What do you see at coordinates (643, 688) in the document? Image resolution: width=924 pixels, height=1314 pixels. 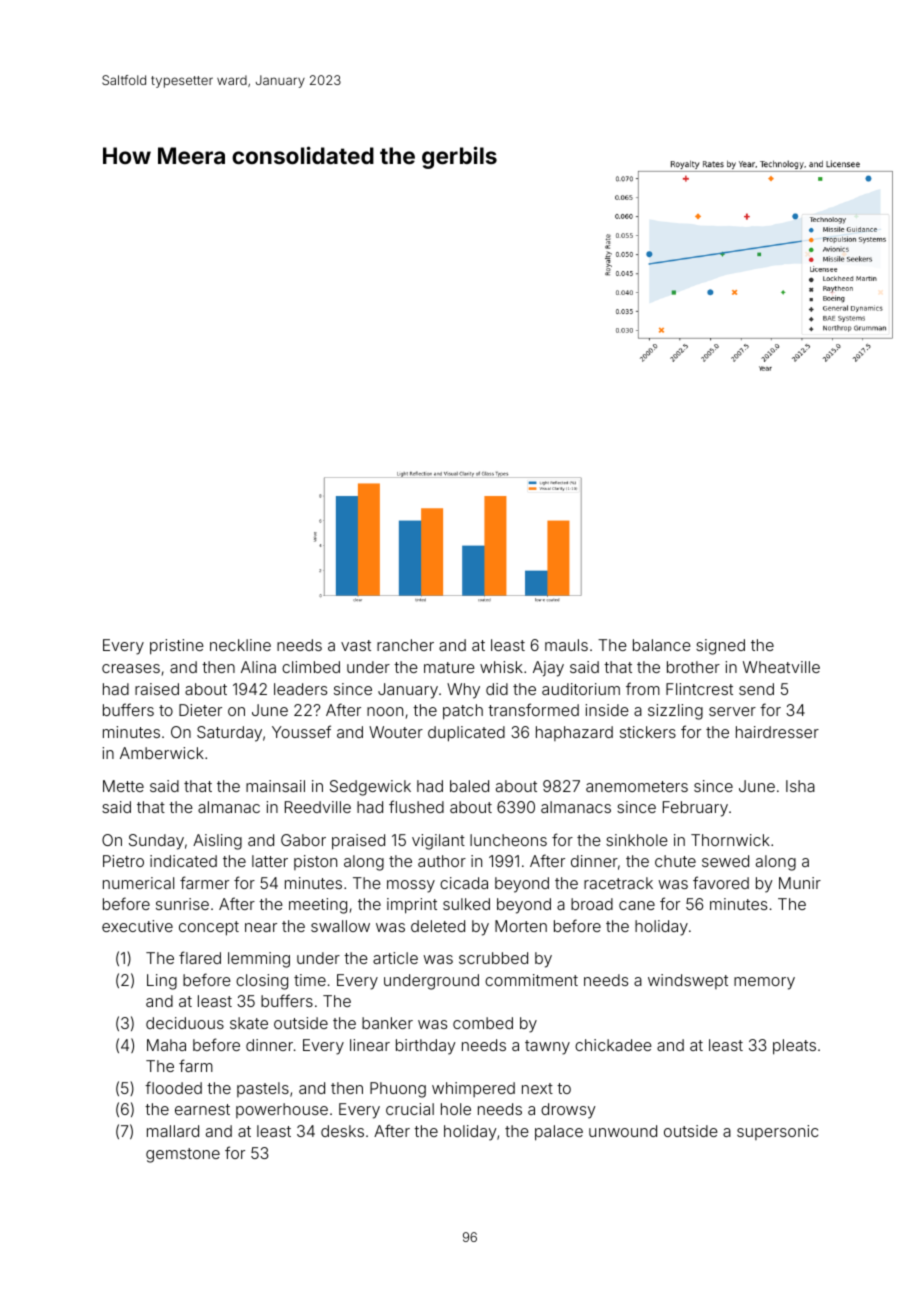 I see `from` at bounding box center [643, 688].
